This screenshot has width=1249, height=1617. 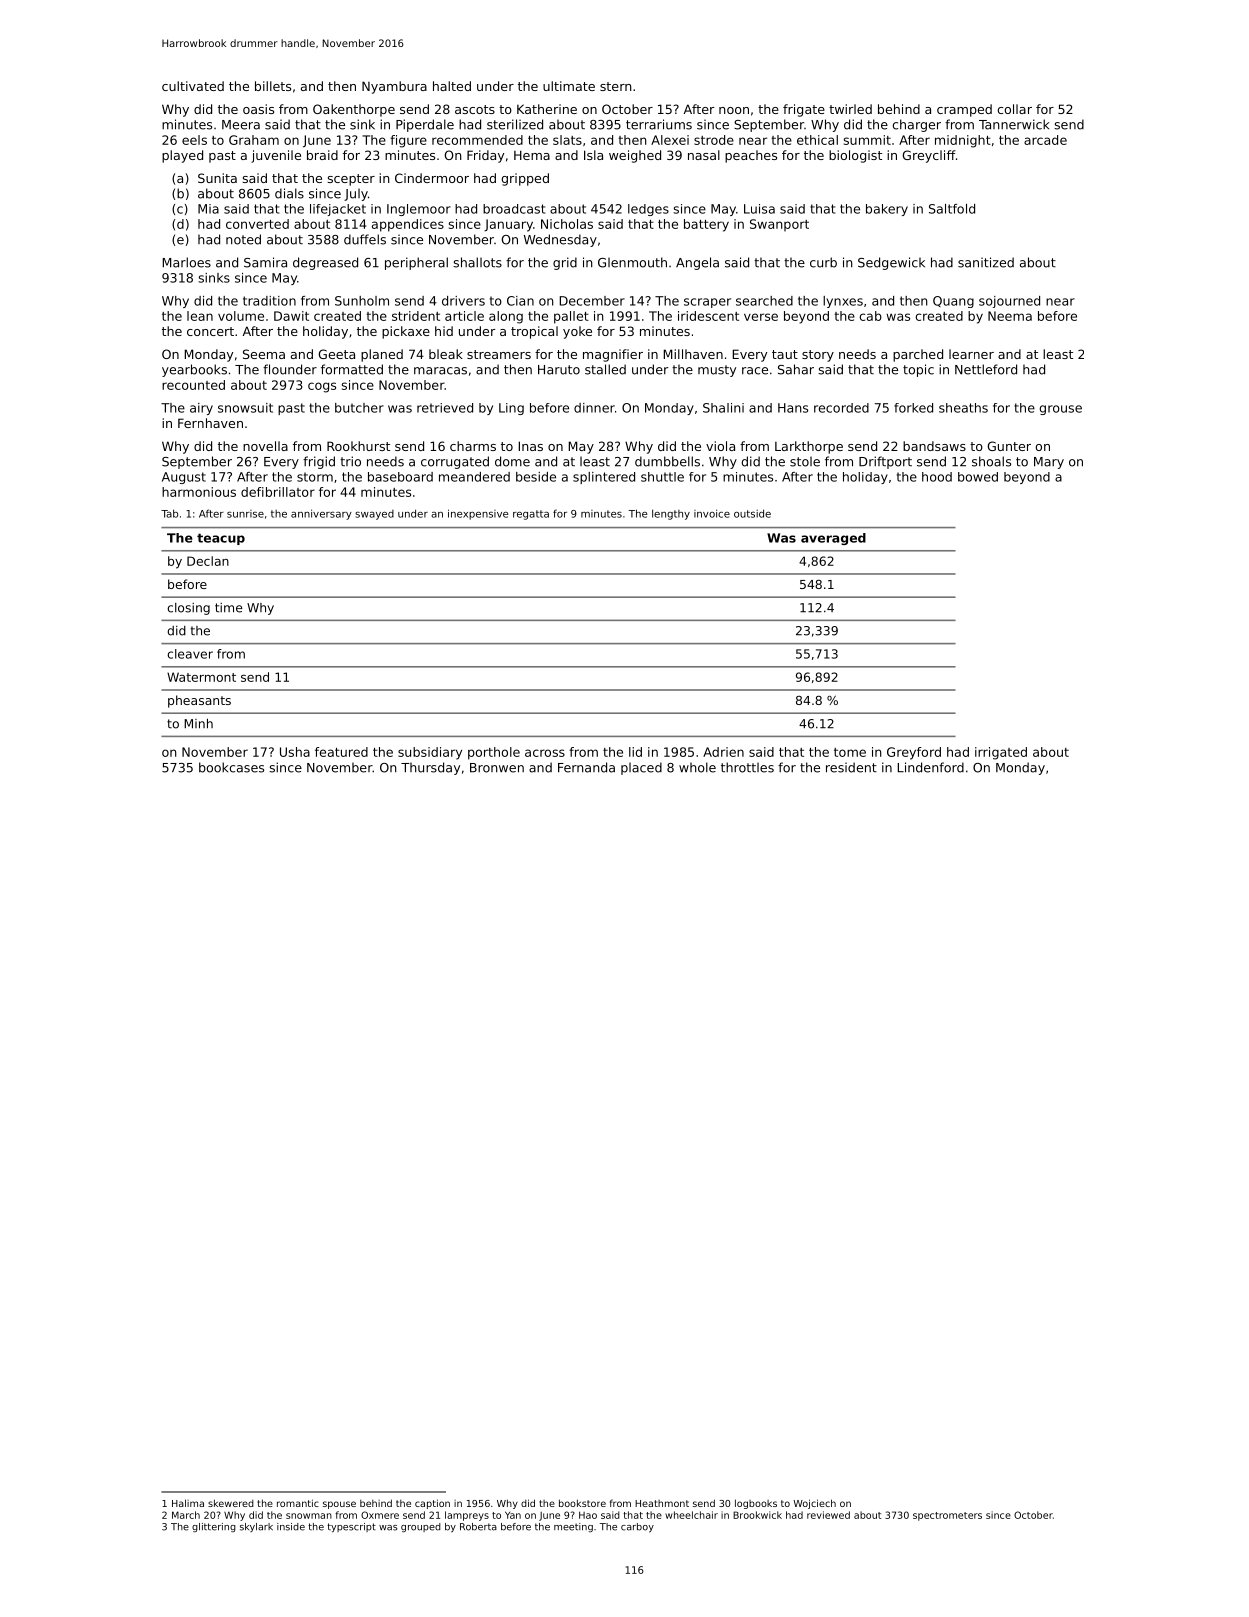 I want to click on skewered, so click(x=231, y=1503).
